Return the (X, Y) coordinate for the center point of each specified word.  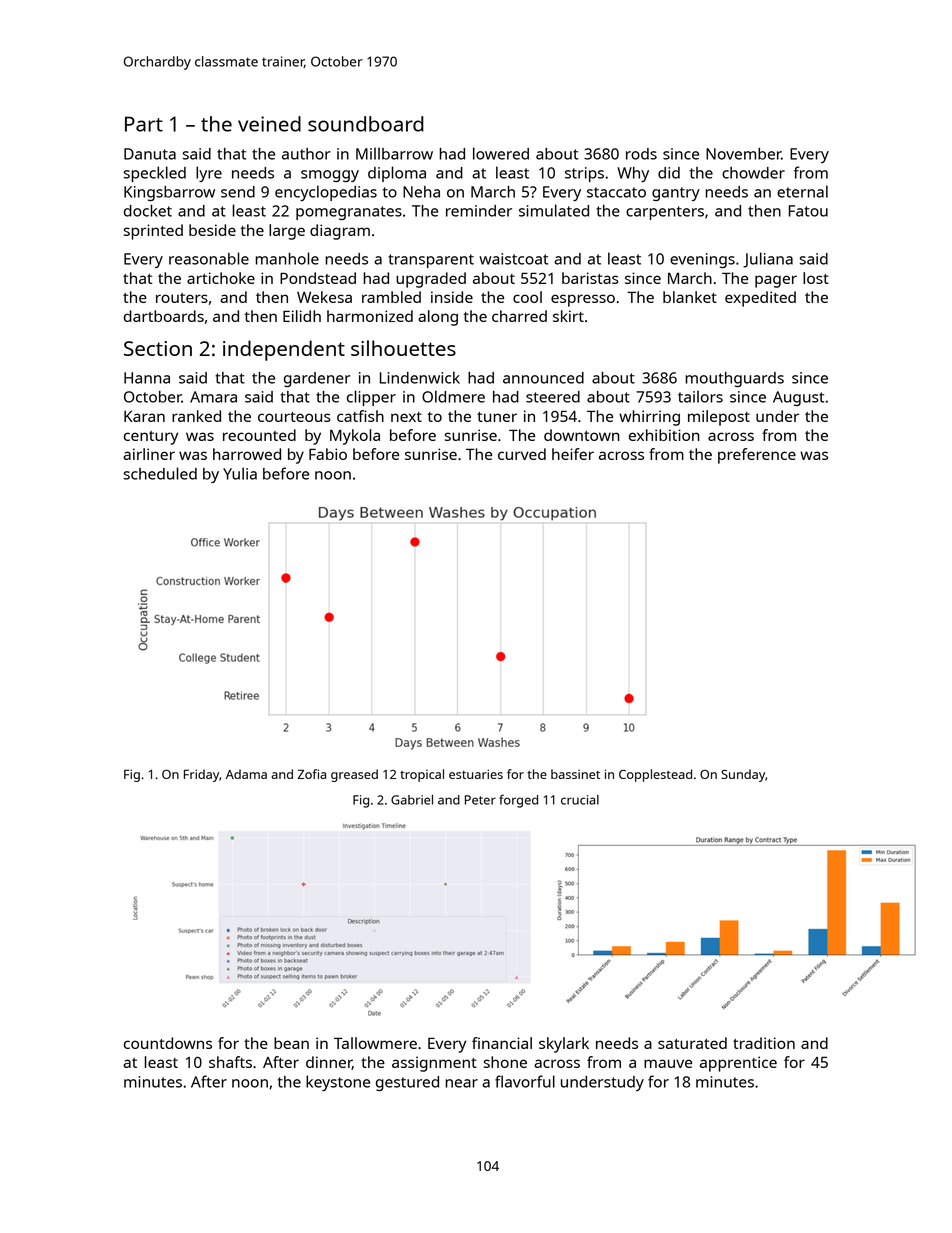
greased (354, 775)
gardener (317, 379)
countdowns (168, 1043)
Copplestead (655, 775)
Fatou (808, 211)
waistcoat (513, 259)
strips (584, 174)
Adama (246, 774)
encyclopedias (326, 193)
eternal (802, 191)
